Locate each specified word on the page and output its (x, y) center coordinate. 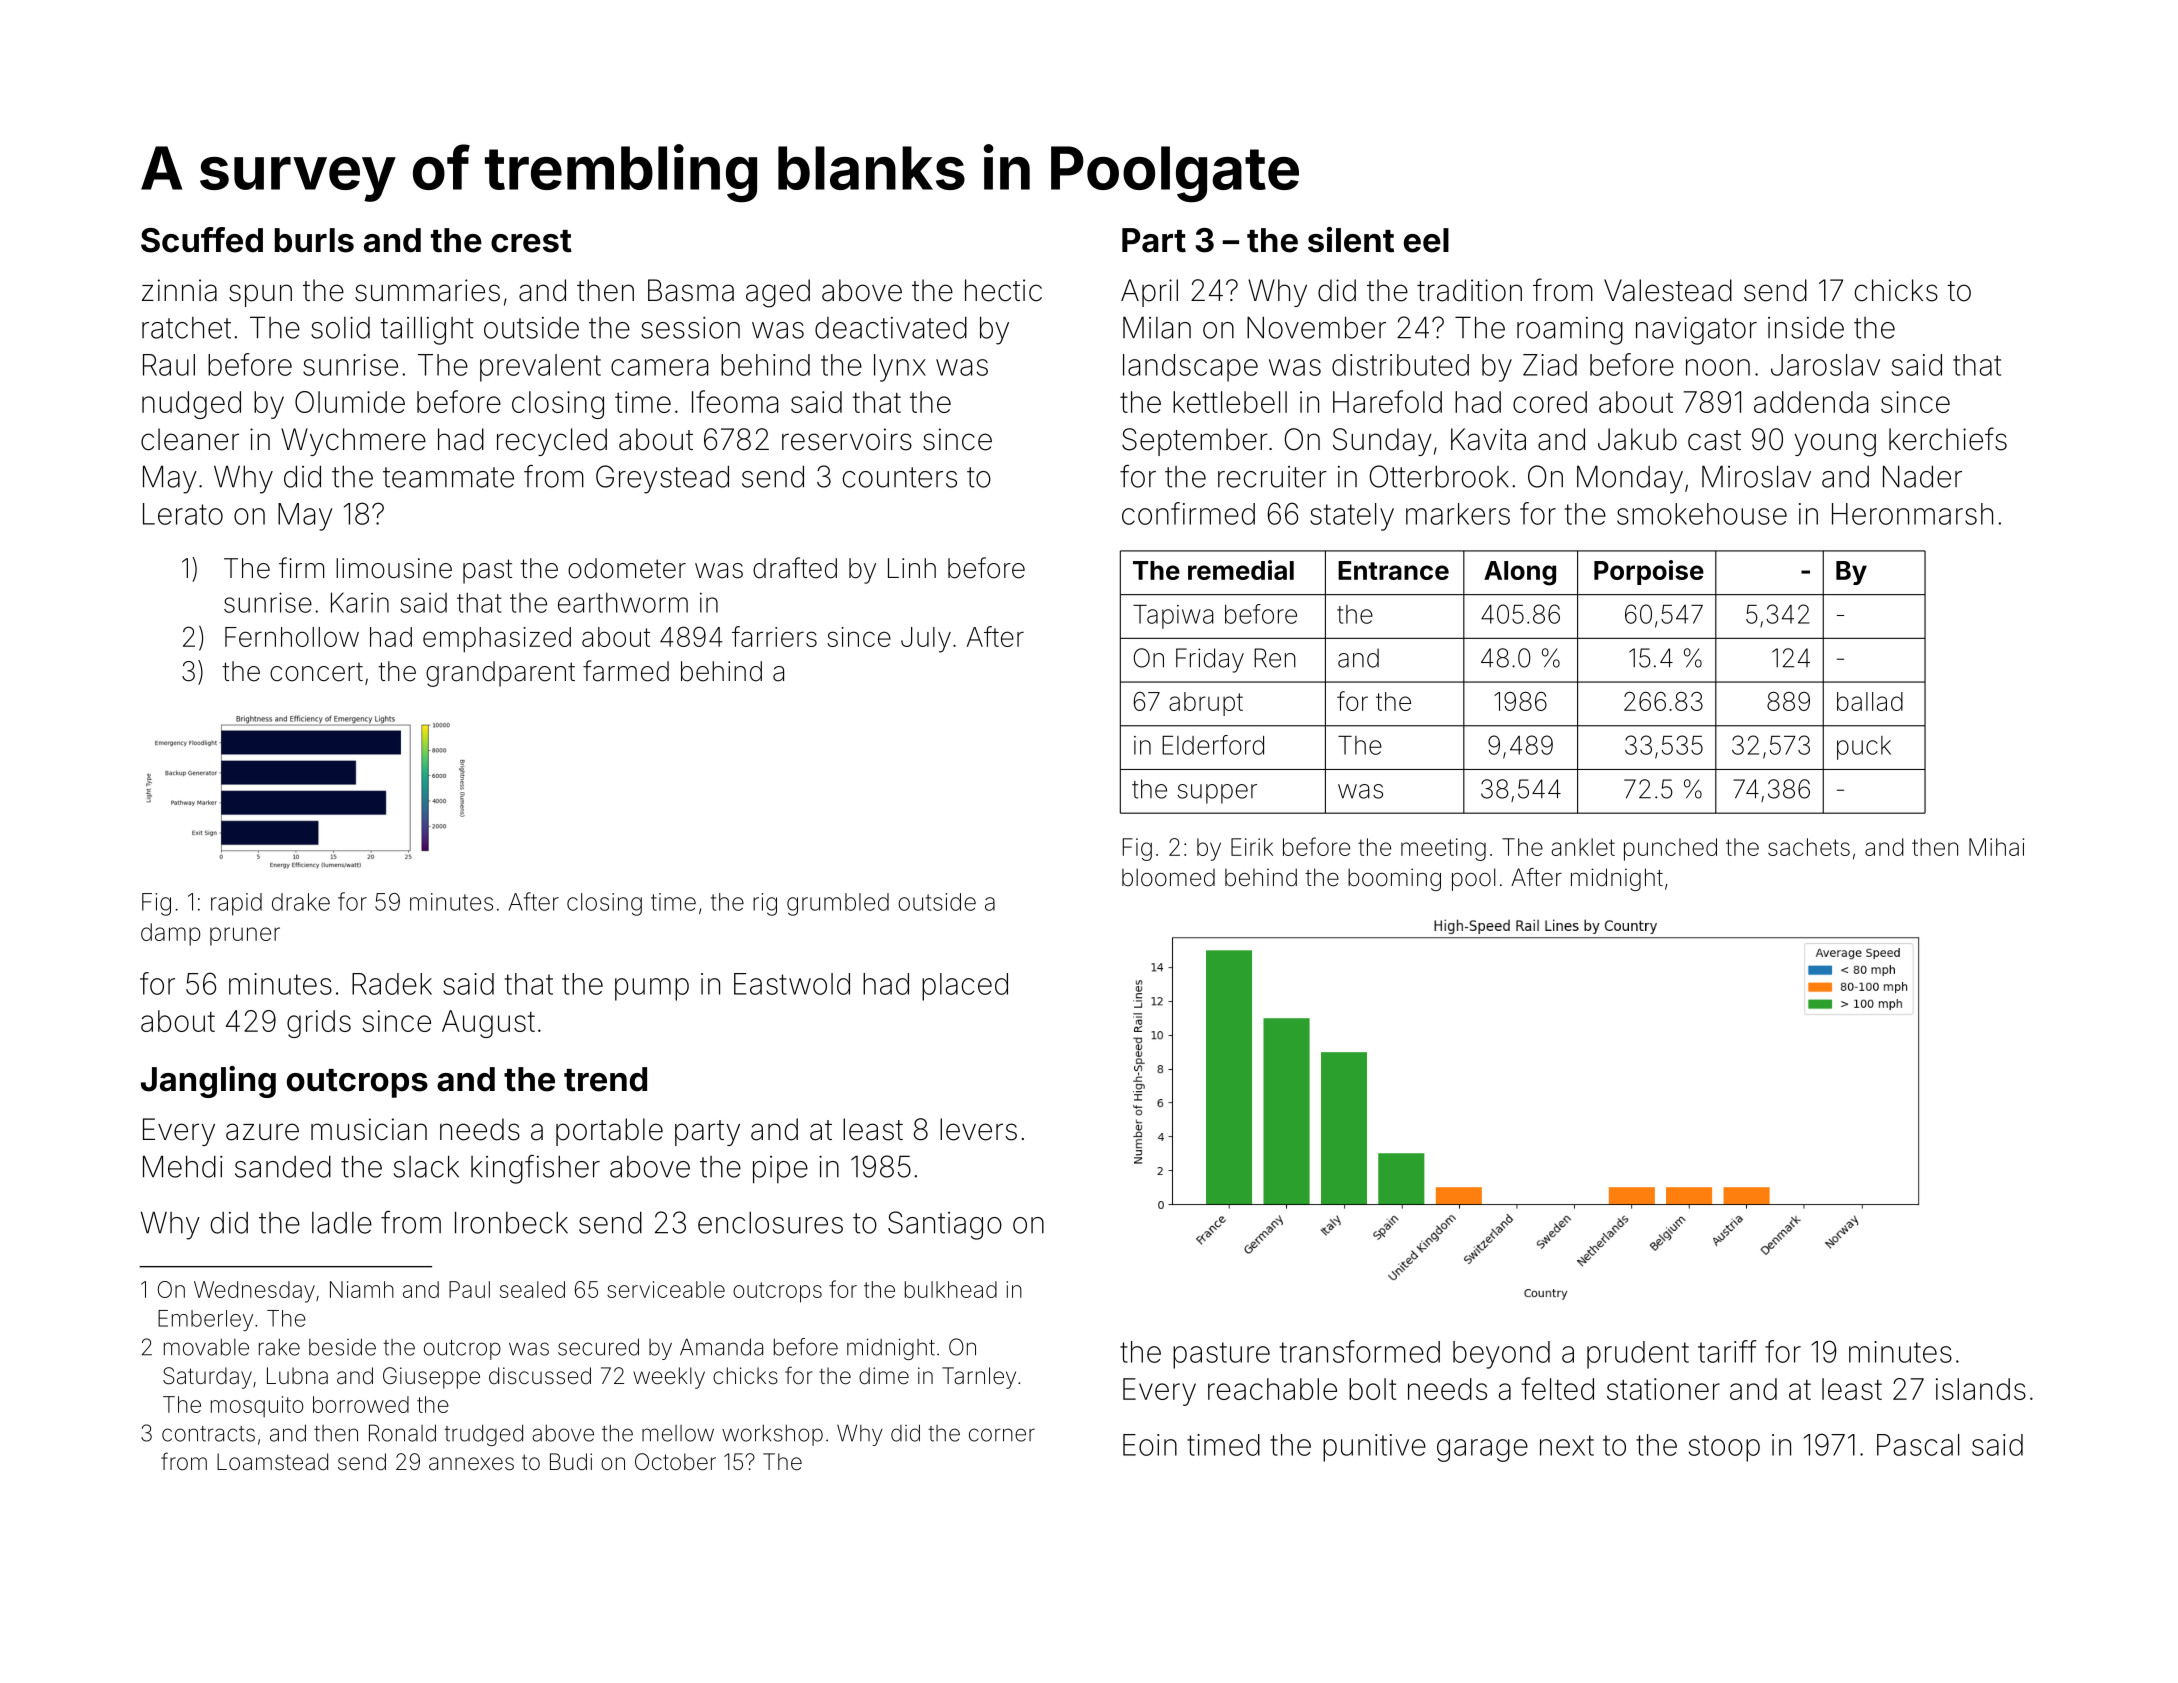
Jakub (1637, 439)
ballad (1870, 701)
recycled (552, 442)
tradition (1469, 290)
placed (965, 987)
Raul (169, 365)
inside (1806, 327)
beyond (1501, 1355)
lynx (900, 368)
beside (342, 1347)
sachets (1809, 847)
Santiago (945, 1225)
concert (316, 672)
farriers (774, 636)
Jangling (208, 1082)
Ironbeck (511, 1222)
